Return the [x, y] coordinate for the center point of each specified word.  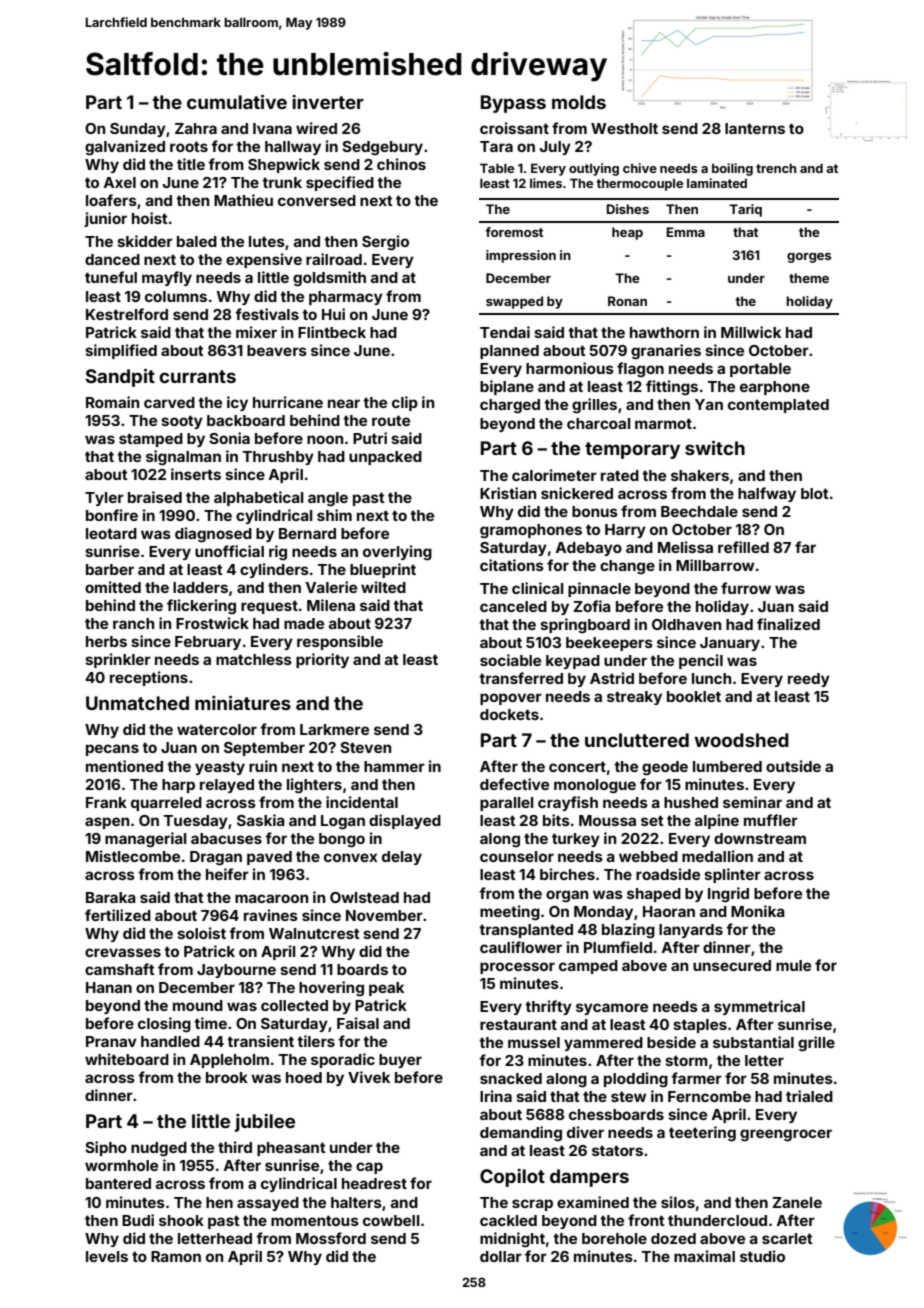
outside [793, 766]
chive [640, 168]
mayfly [167, 278]
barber [110, 569]
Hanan [109, 987]
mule [793, 965]
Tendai [505, 332]
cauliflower [521, 947]
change [627, 567]
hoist [150, 218]
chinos [401, 164]
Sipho [106, 1148]
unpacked [385, 458]
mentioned [124, 766]
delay [402, 858]
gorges [809, 258]
